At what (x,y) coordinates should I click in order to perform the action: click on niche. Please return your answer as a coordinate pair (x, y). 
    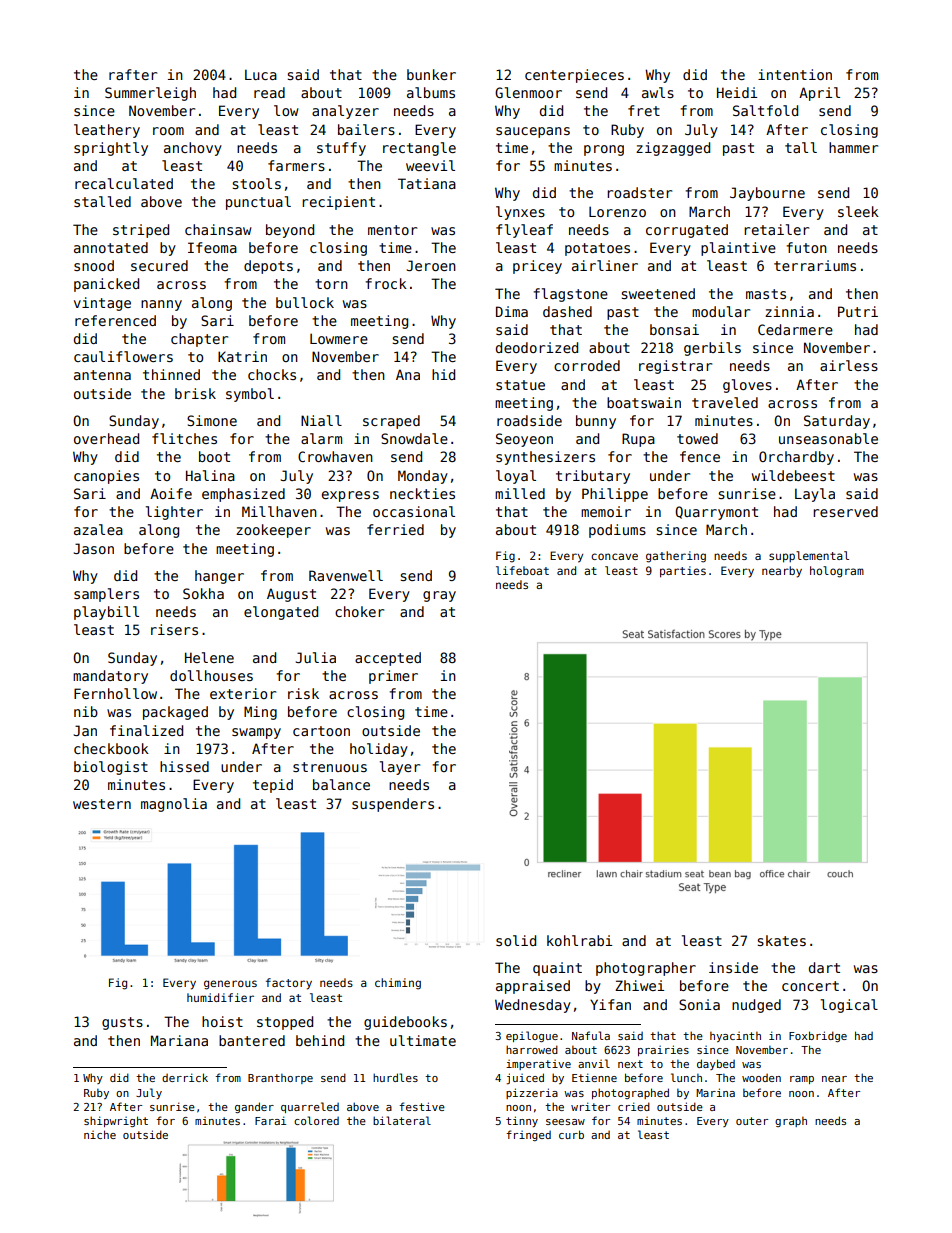
    Looking at the image, I should click on (100, 1134).
